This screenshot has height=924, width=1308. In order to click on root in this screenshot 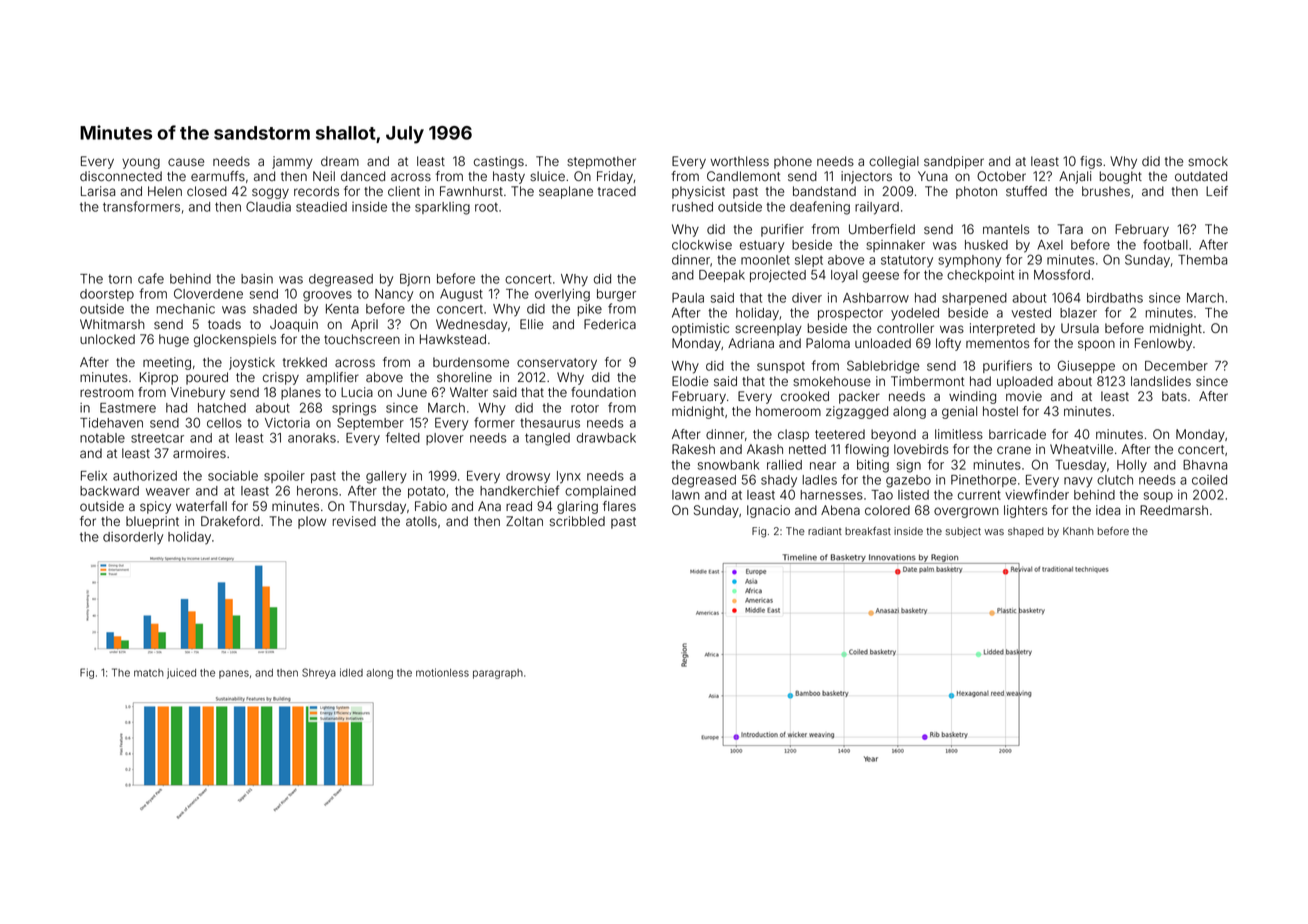, I will do `click(486, 207)`.
